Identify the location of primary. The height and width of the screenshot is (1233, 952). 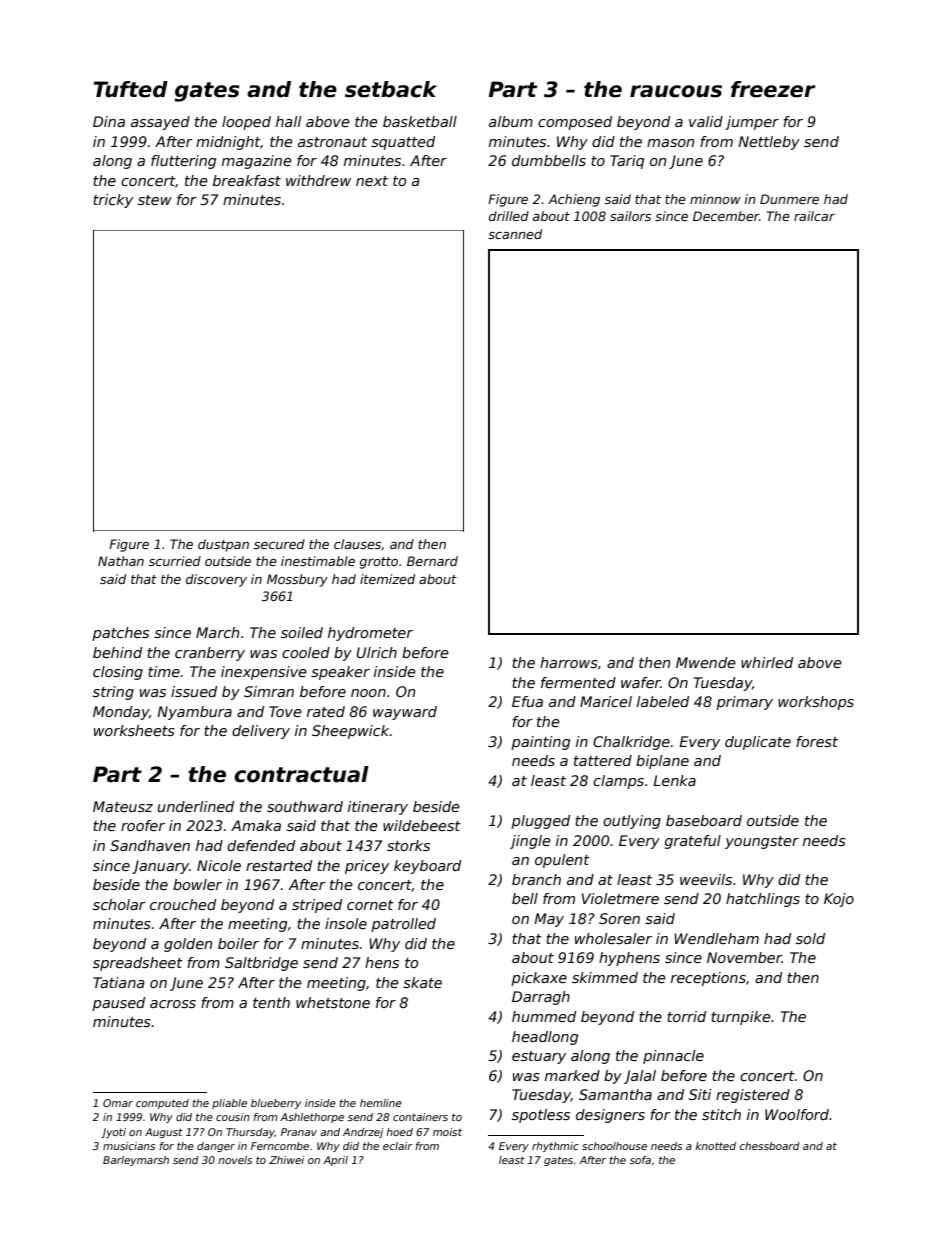
(744, 703).
